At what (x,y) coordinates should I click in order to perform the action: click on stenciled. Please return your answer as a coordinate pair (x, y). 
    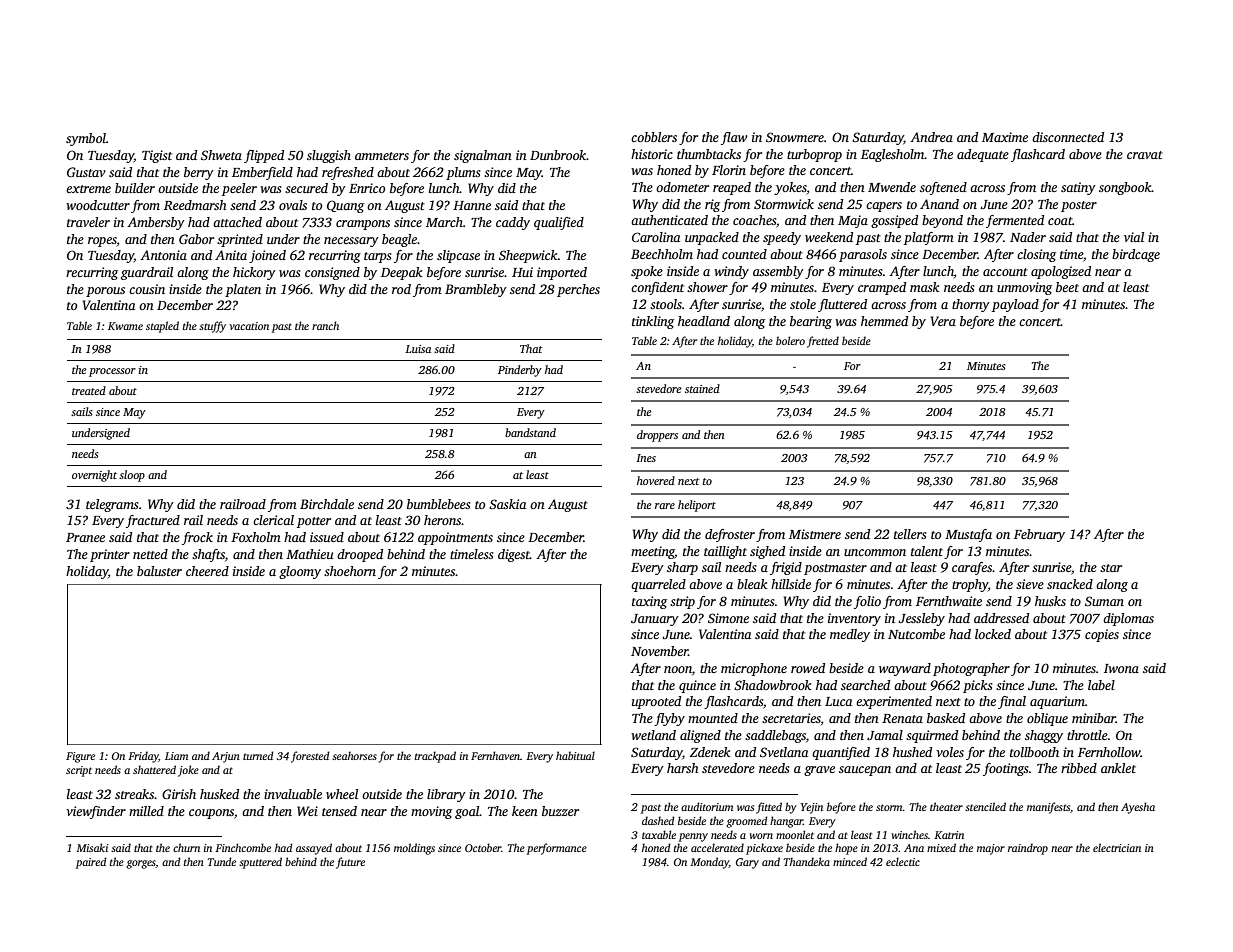
    Looking at the image, I should click on (985, 806).
